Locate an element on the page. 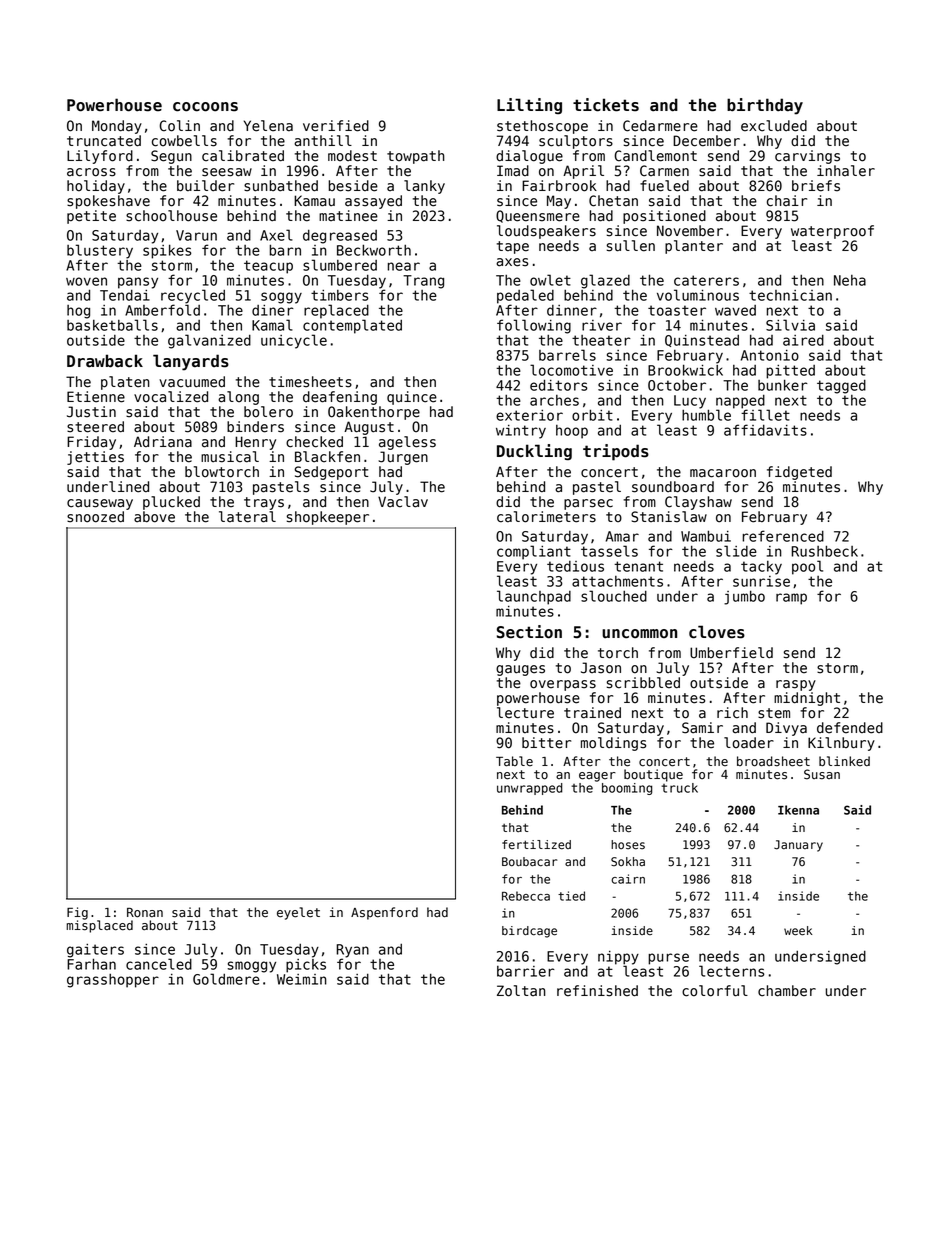  diner is located at coordinates (273, 310).
